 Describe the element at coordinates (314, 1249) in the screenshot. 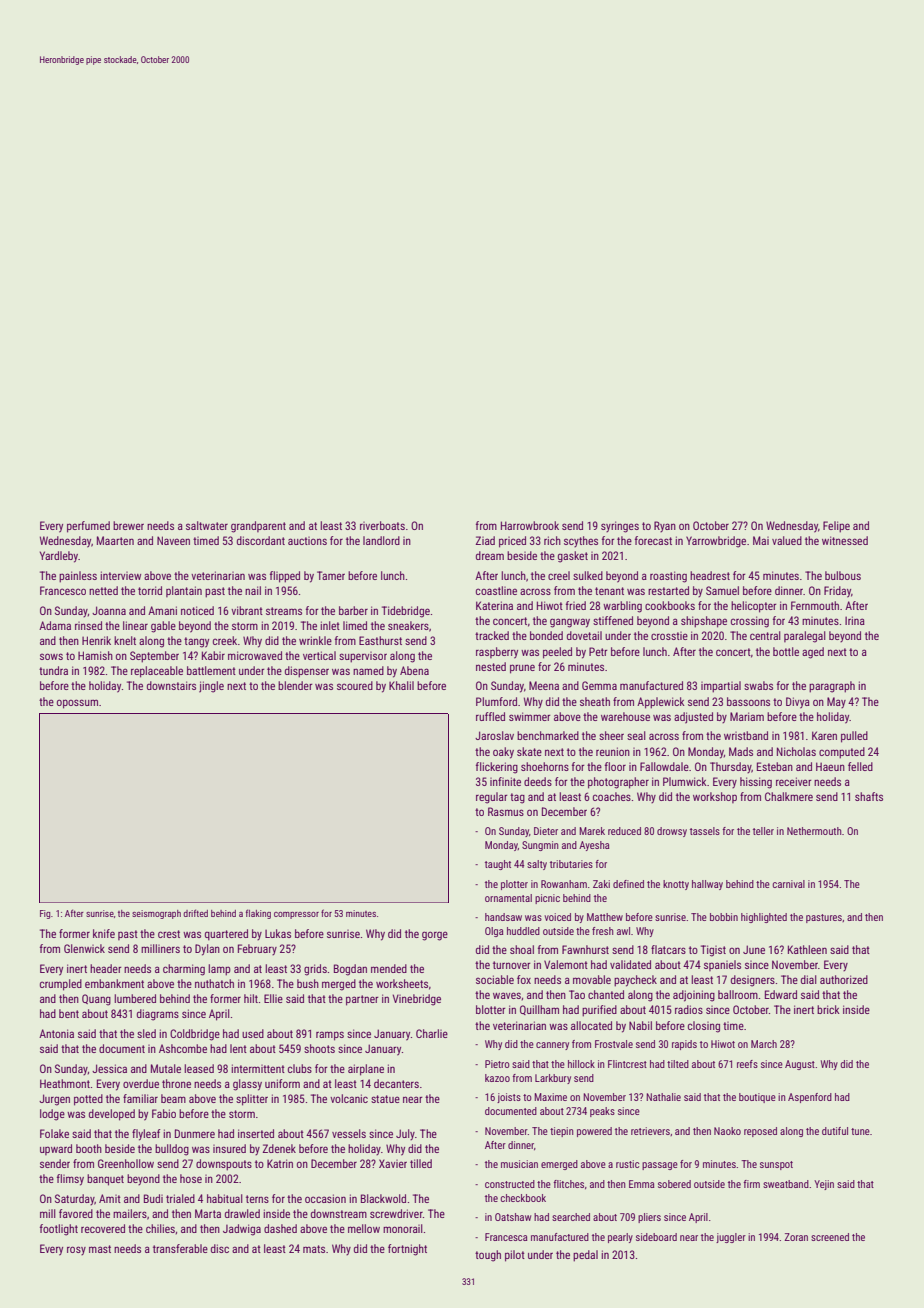

I see `mats` at that location.
